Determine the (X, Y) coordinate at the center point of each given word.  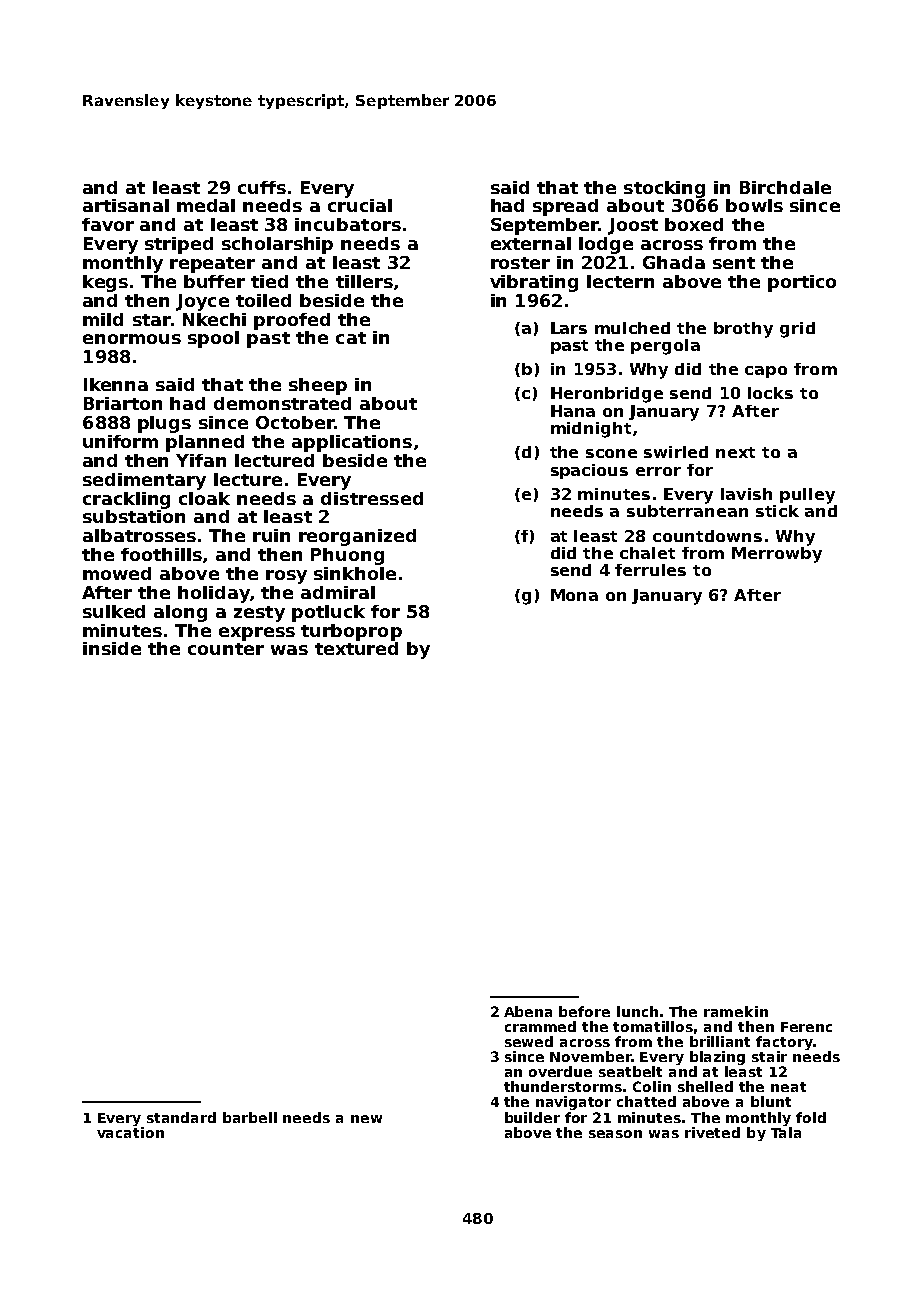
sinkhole (355, 573)
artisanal (126, 205)
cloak (204, 498)
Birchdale (785, 187)
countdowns (707, 536)
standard (181, 1117)
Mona (574, 595)
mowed (117, 573)
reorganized (357, 537)
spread (565, 207)
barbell (250, 1117)
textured (356, 648)
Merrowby (777, 555)
